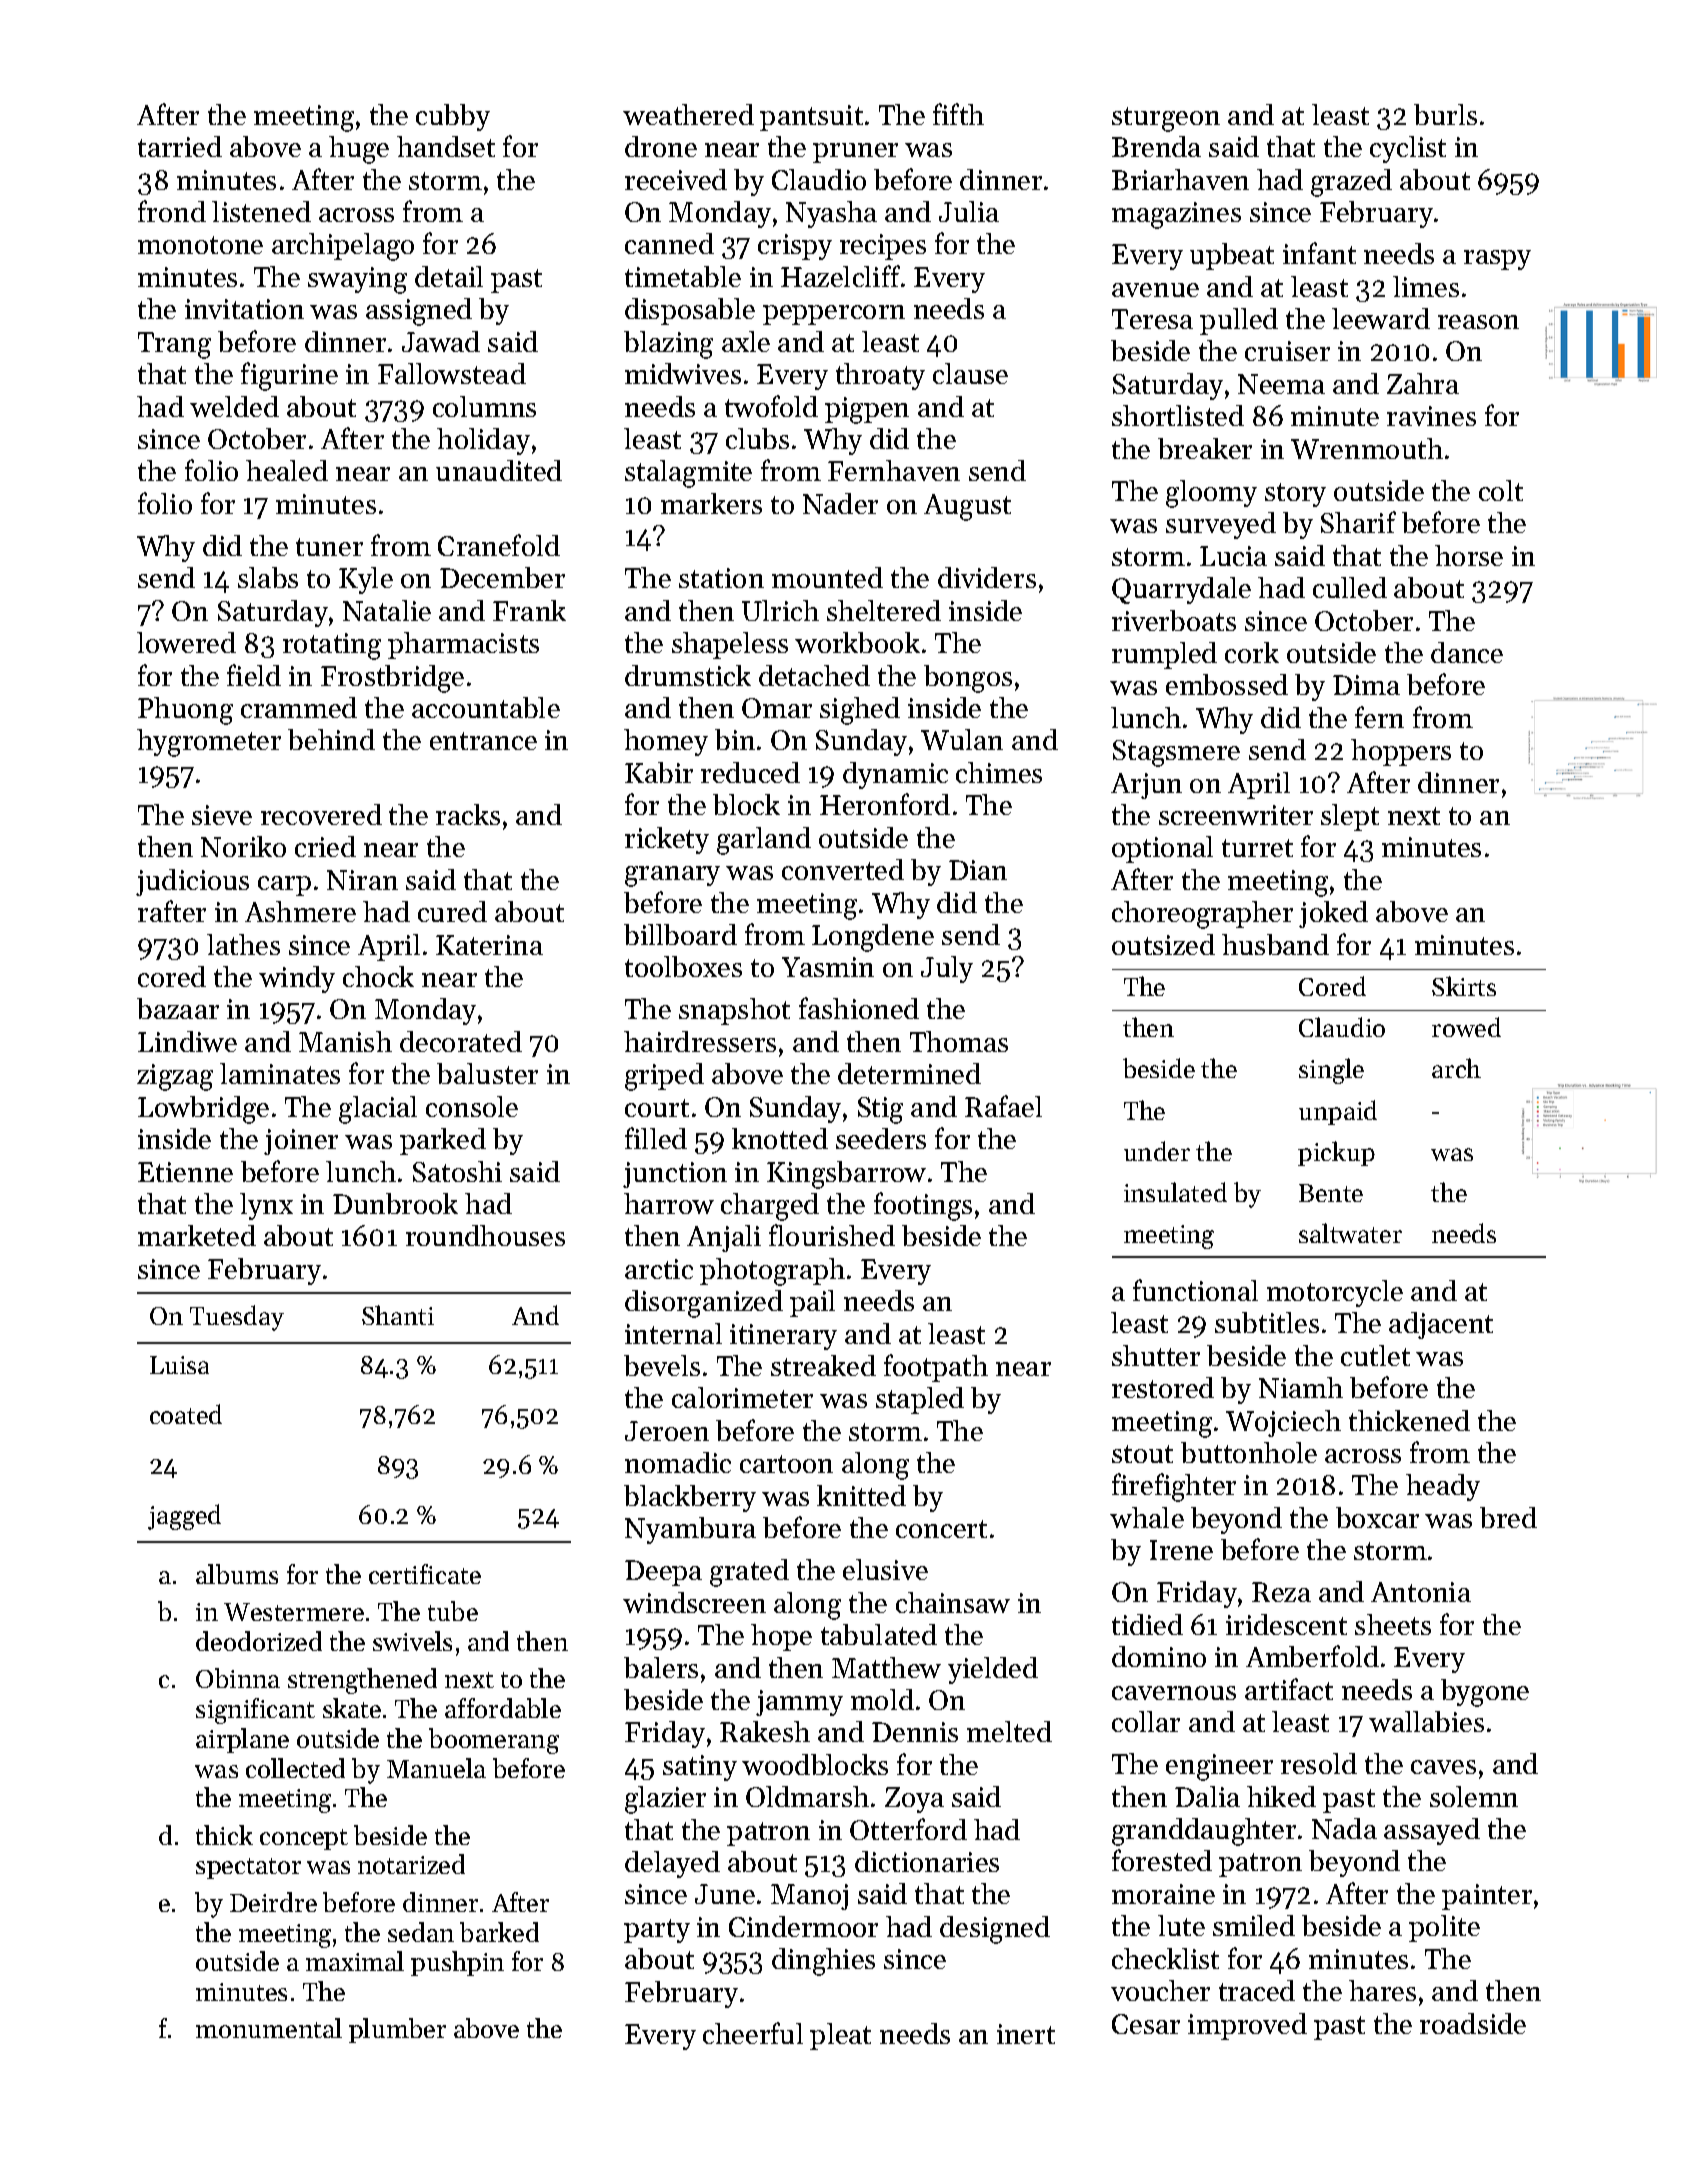 Image resolution: width=1683 pixels, height=2178 pixels. Describe the element at coordinates (395, 1203) in the document. I see `Dunbrook` at that location.
